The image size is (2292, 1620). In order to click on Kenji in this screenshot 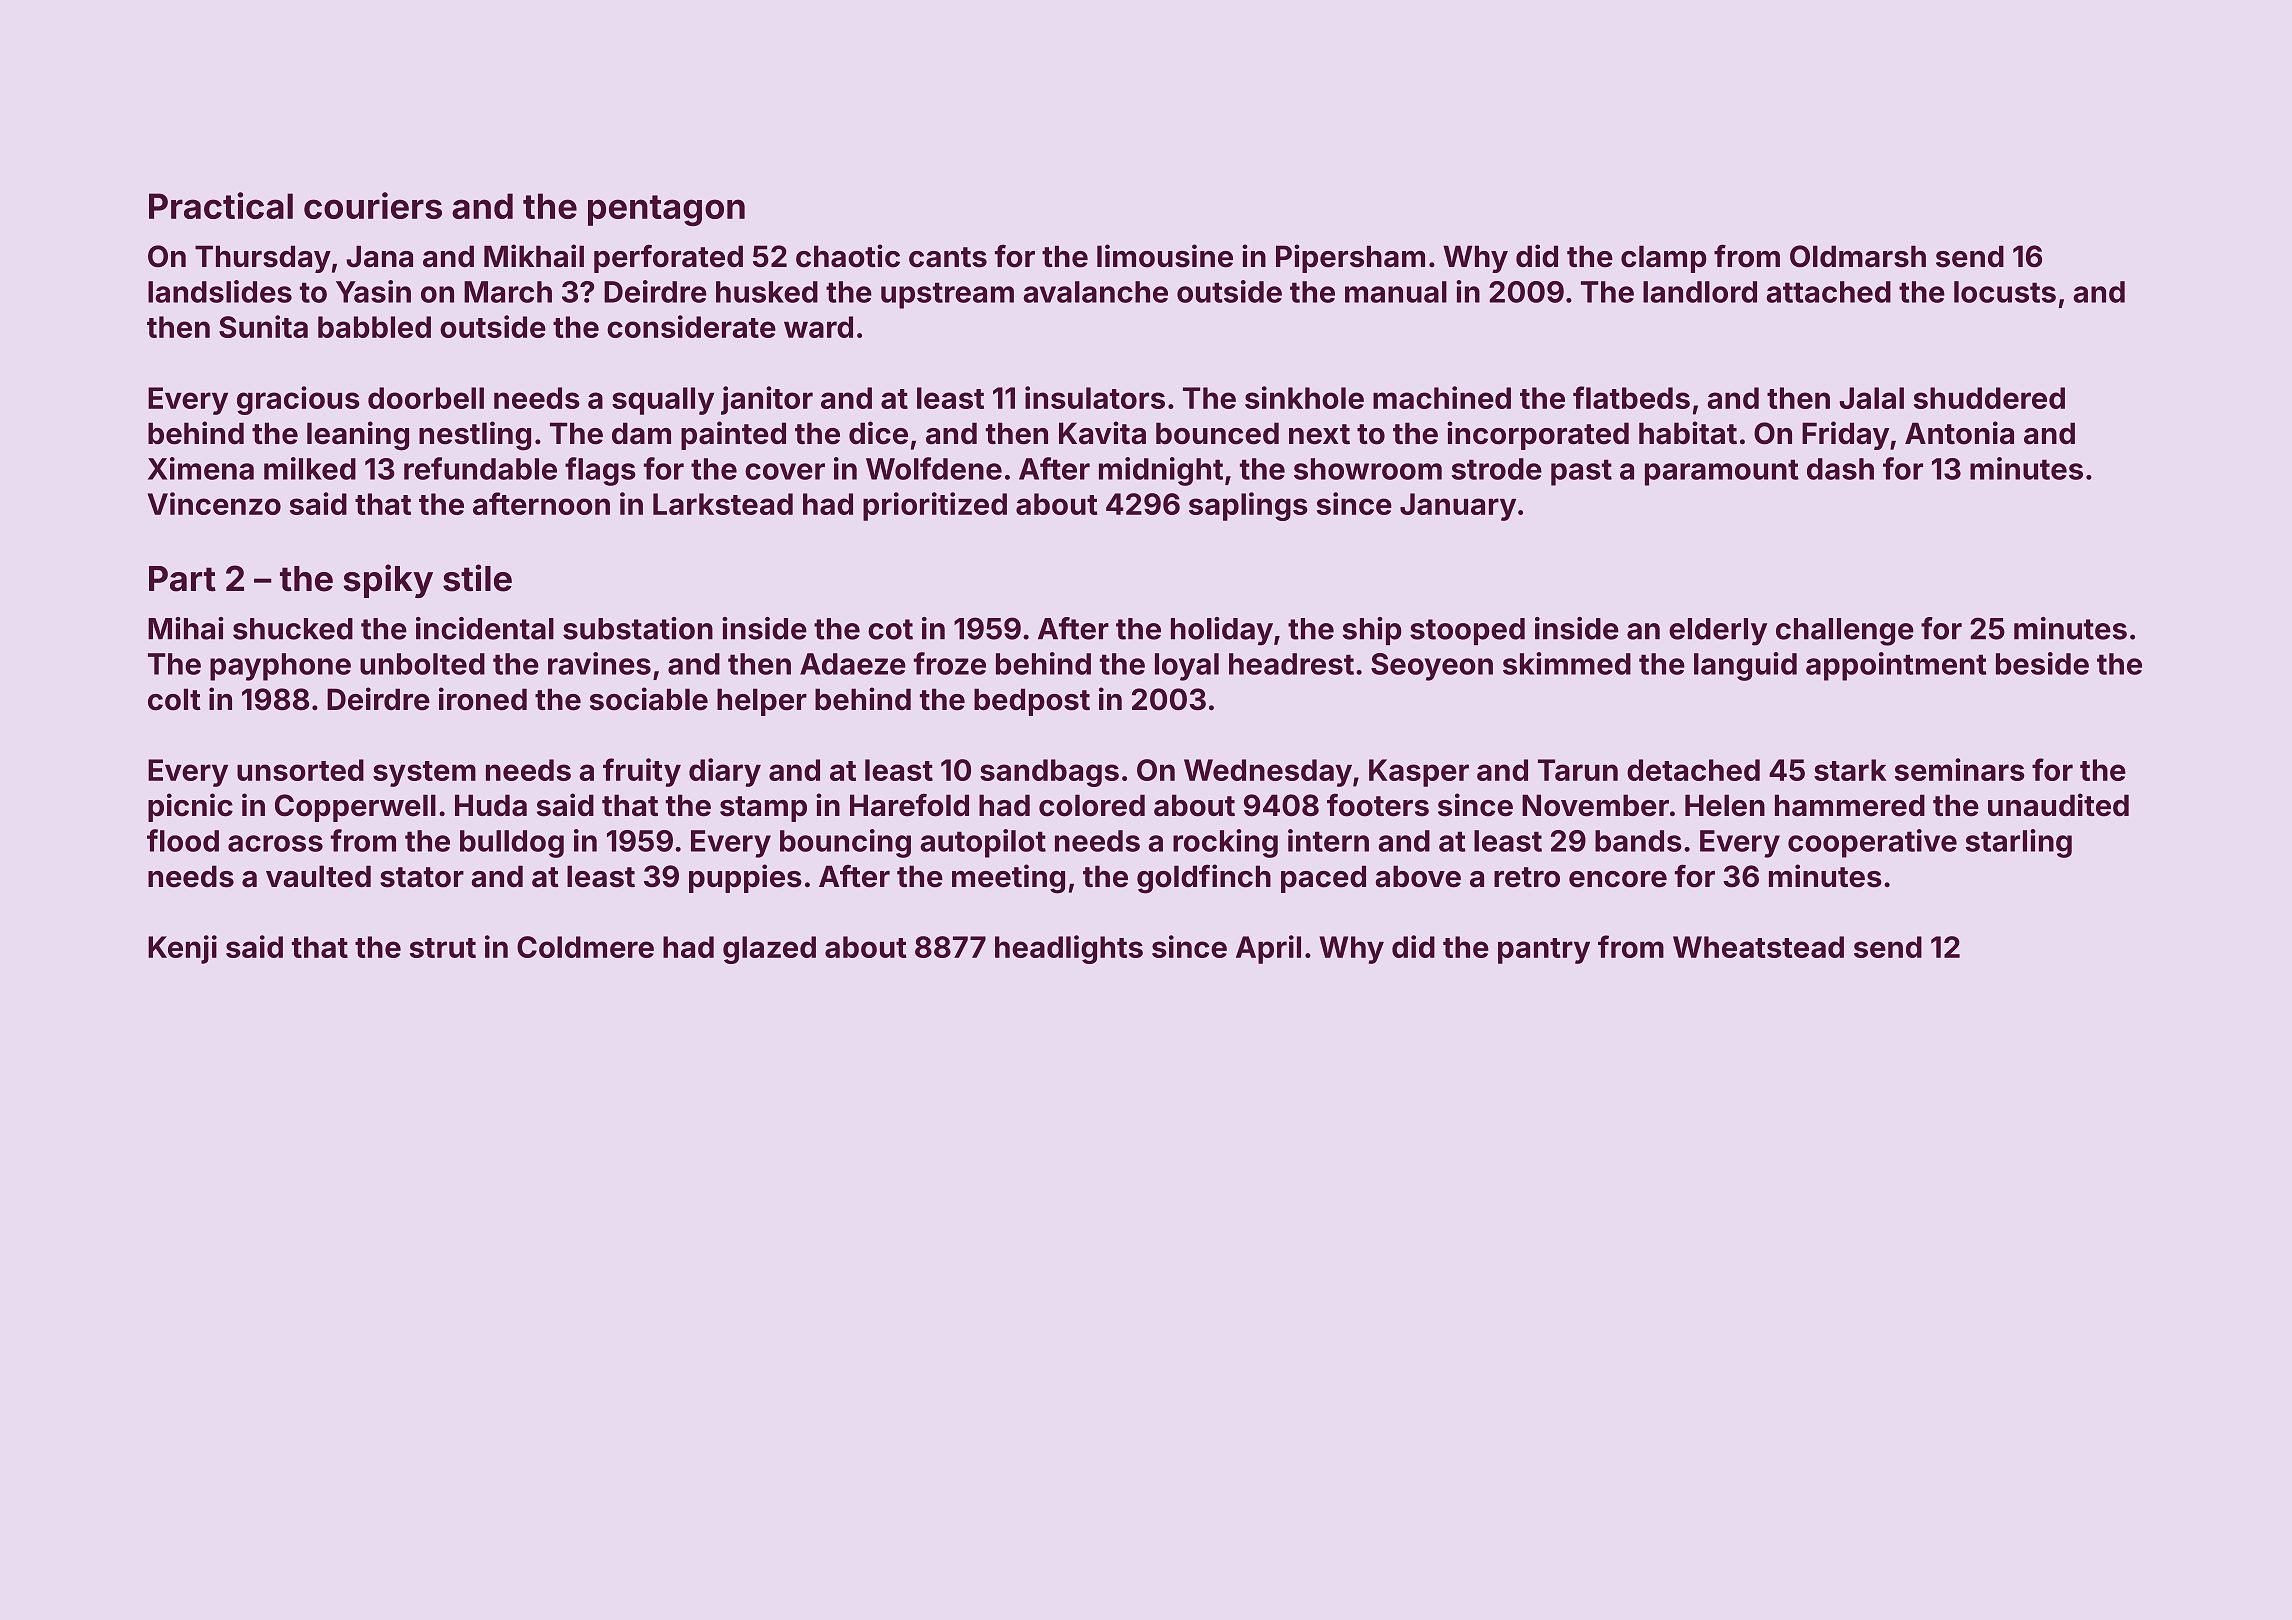, I will do `click(182, 949)`.
